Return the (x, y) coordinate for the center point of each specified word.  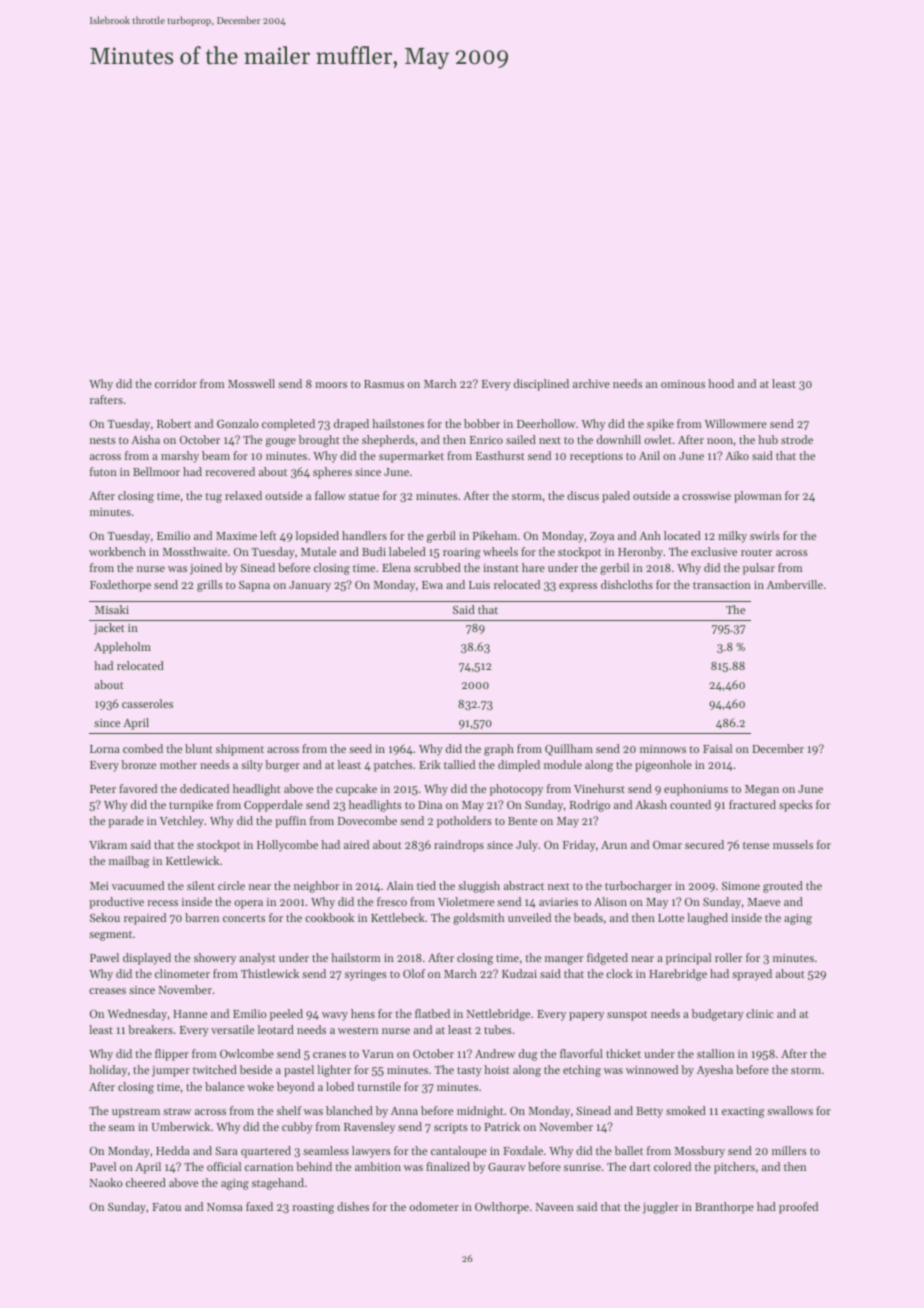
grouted (783, 887)
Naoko (106, 1182)
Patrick (502, 1126)
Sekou (105, 917)
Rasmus (384, 384)
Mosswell (251, 383)
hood (721, 383)
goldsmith (479, 919)
